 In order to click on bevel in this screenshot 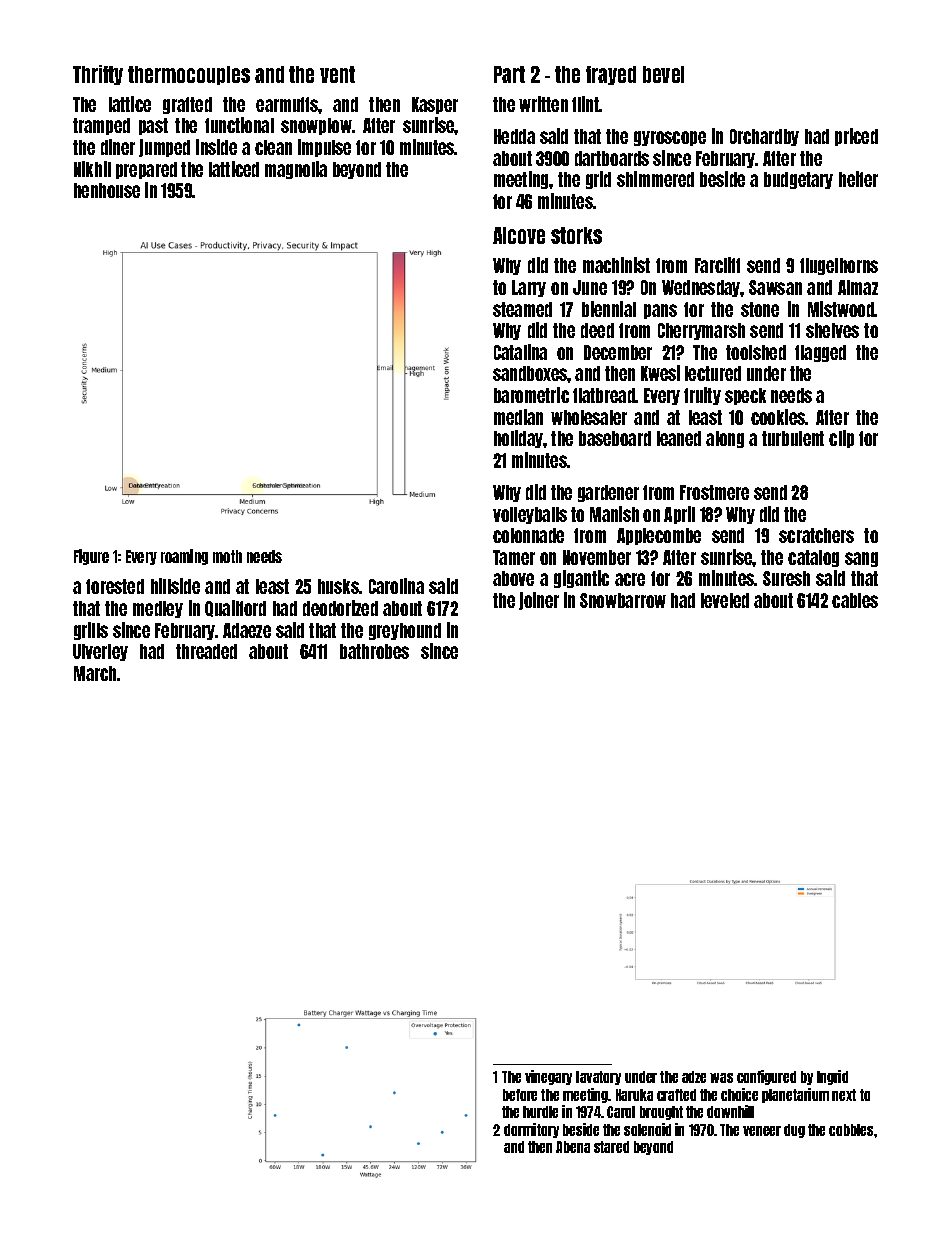, I will do `click(663, 74)`.
